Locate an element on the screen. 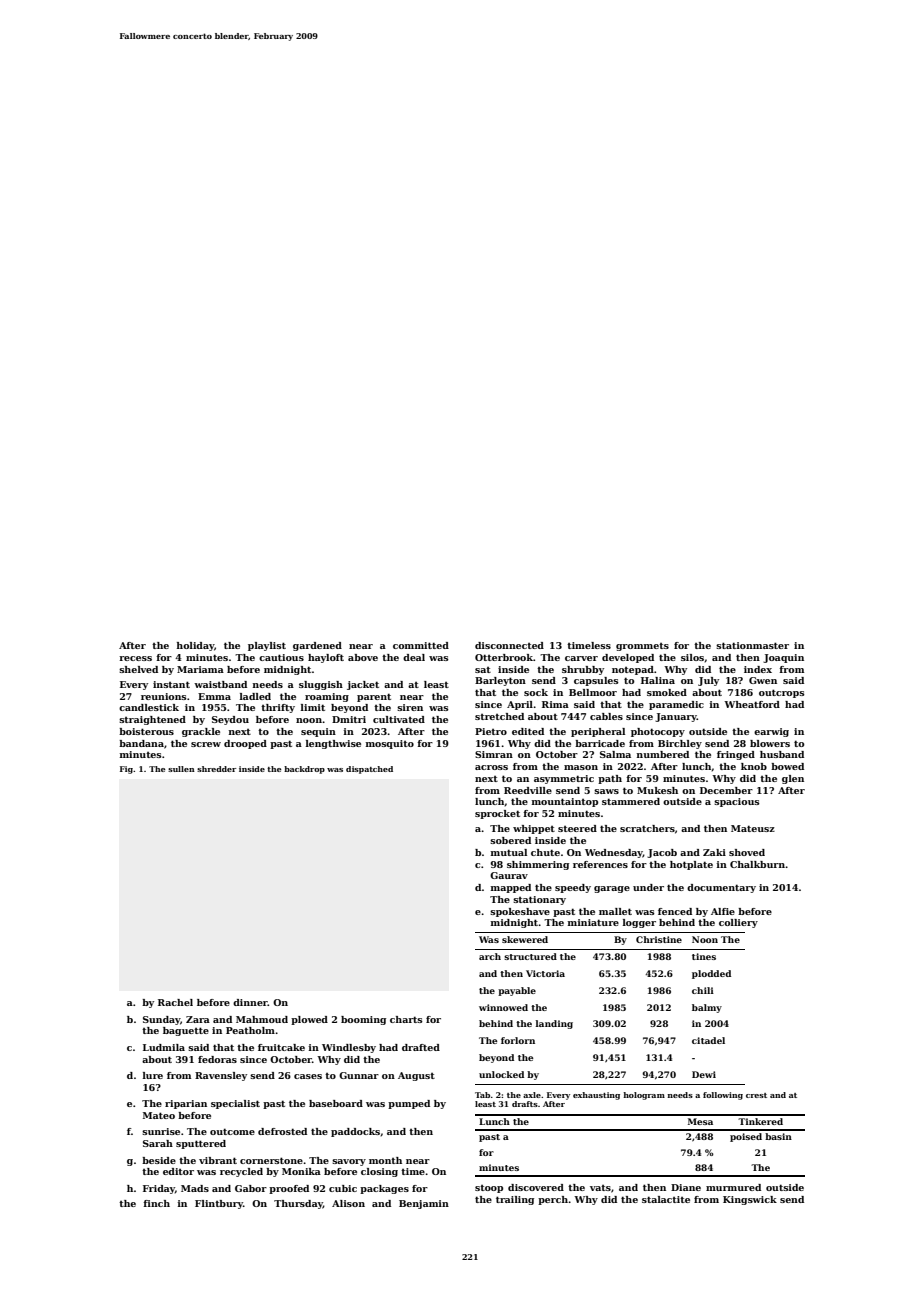  smoked is located at coordinates (667, 692).
